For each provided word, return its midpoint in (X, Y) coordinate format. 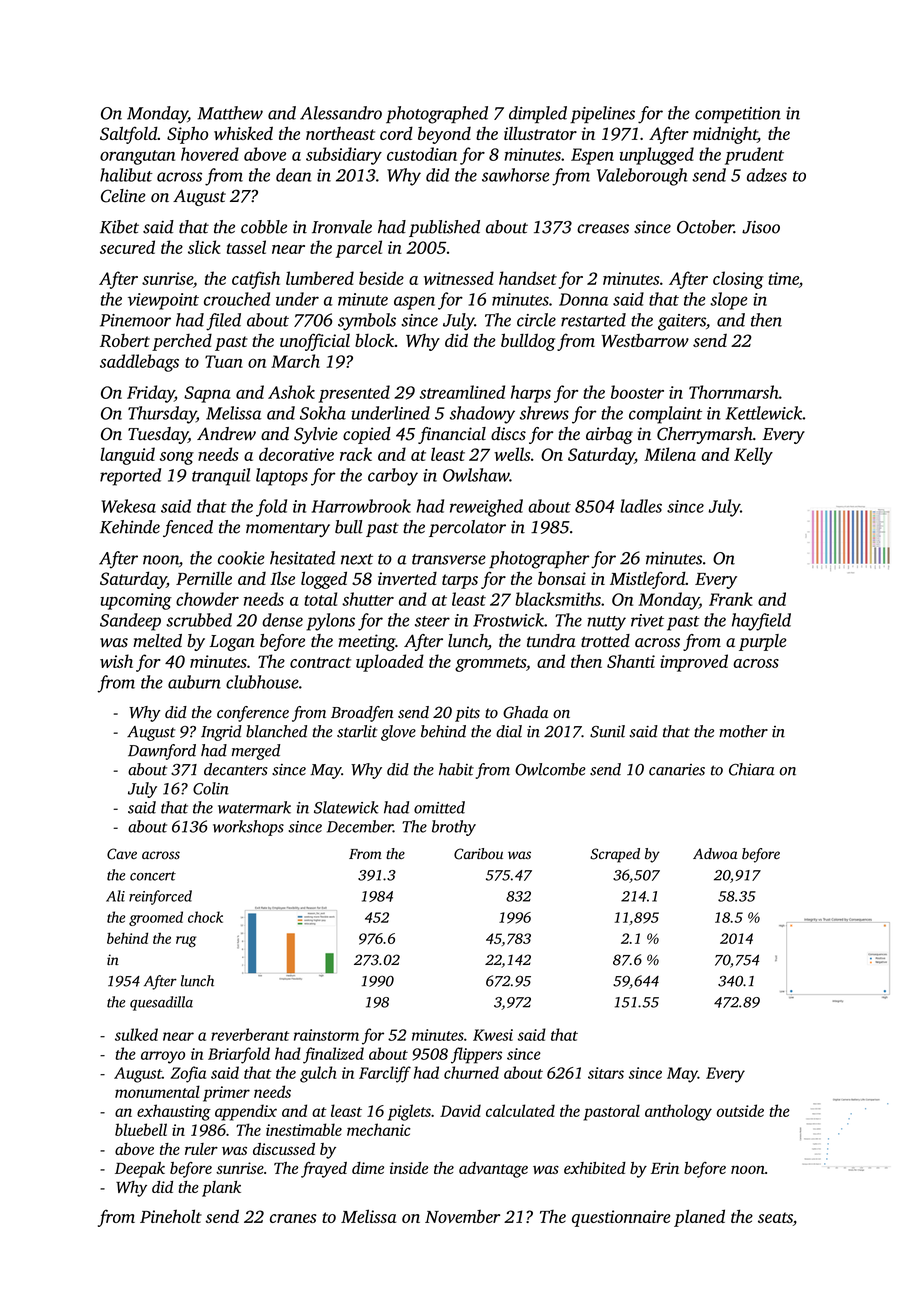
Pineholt (171, 1216)
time (783, 280)
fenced (188, 528)
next (357, 559)
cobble (264, 227)
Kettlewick (764, 413)
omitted (439, 807)
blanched (276, 731)
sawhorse (516, 175)
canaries (677, 770)
